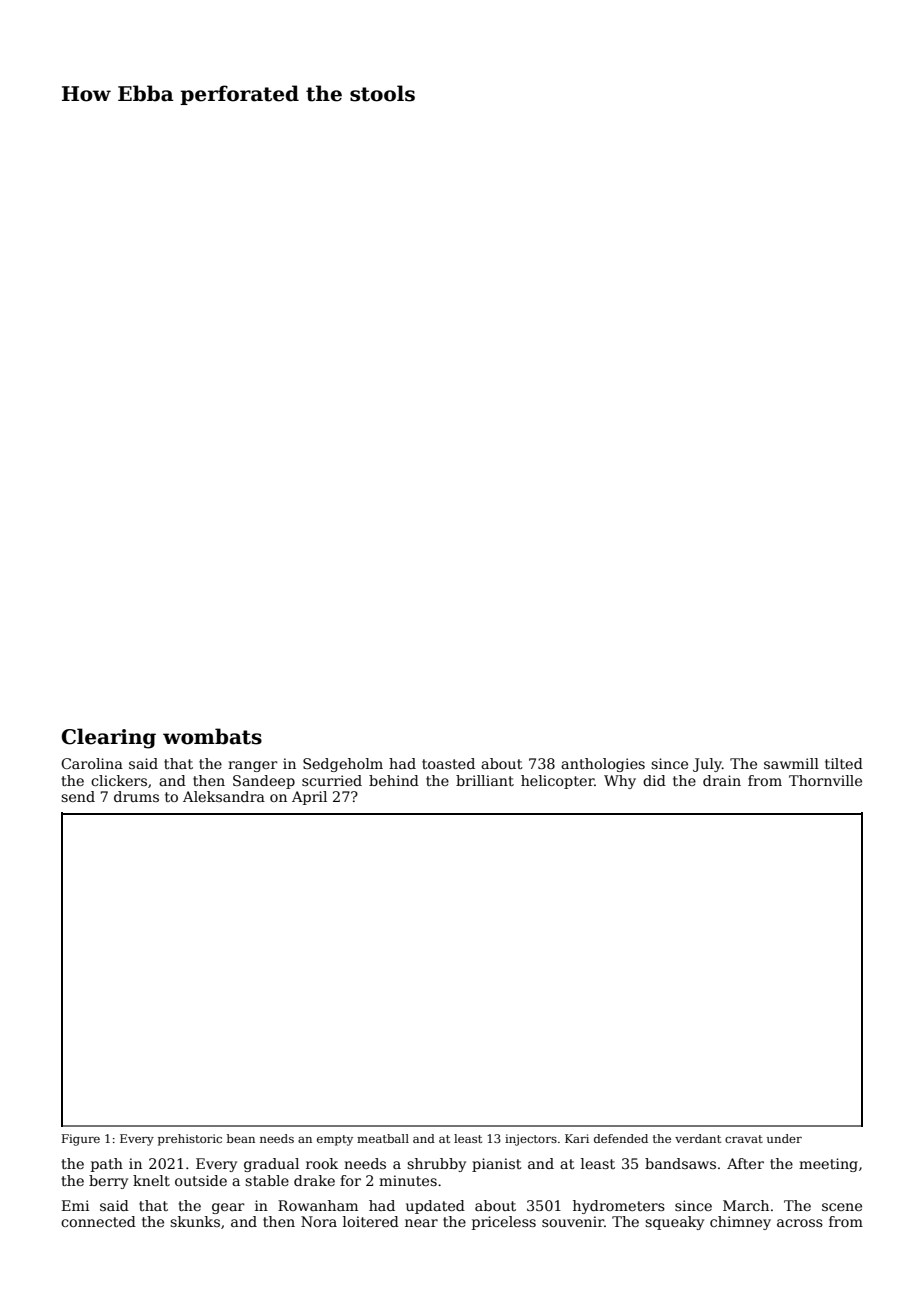 The width and height of the screenshot is (924, 1308). Describe the element at coordinates (825, 780) in the screenshot. I see `Thornville` at that location.
